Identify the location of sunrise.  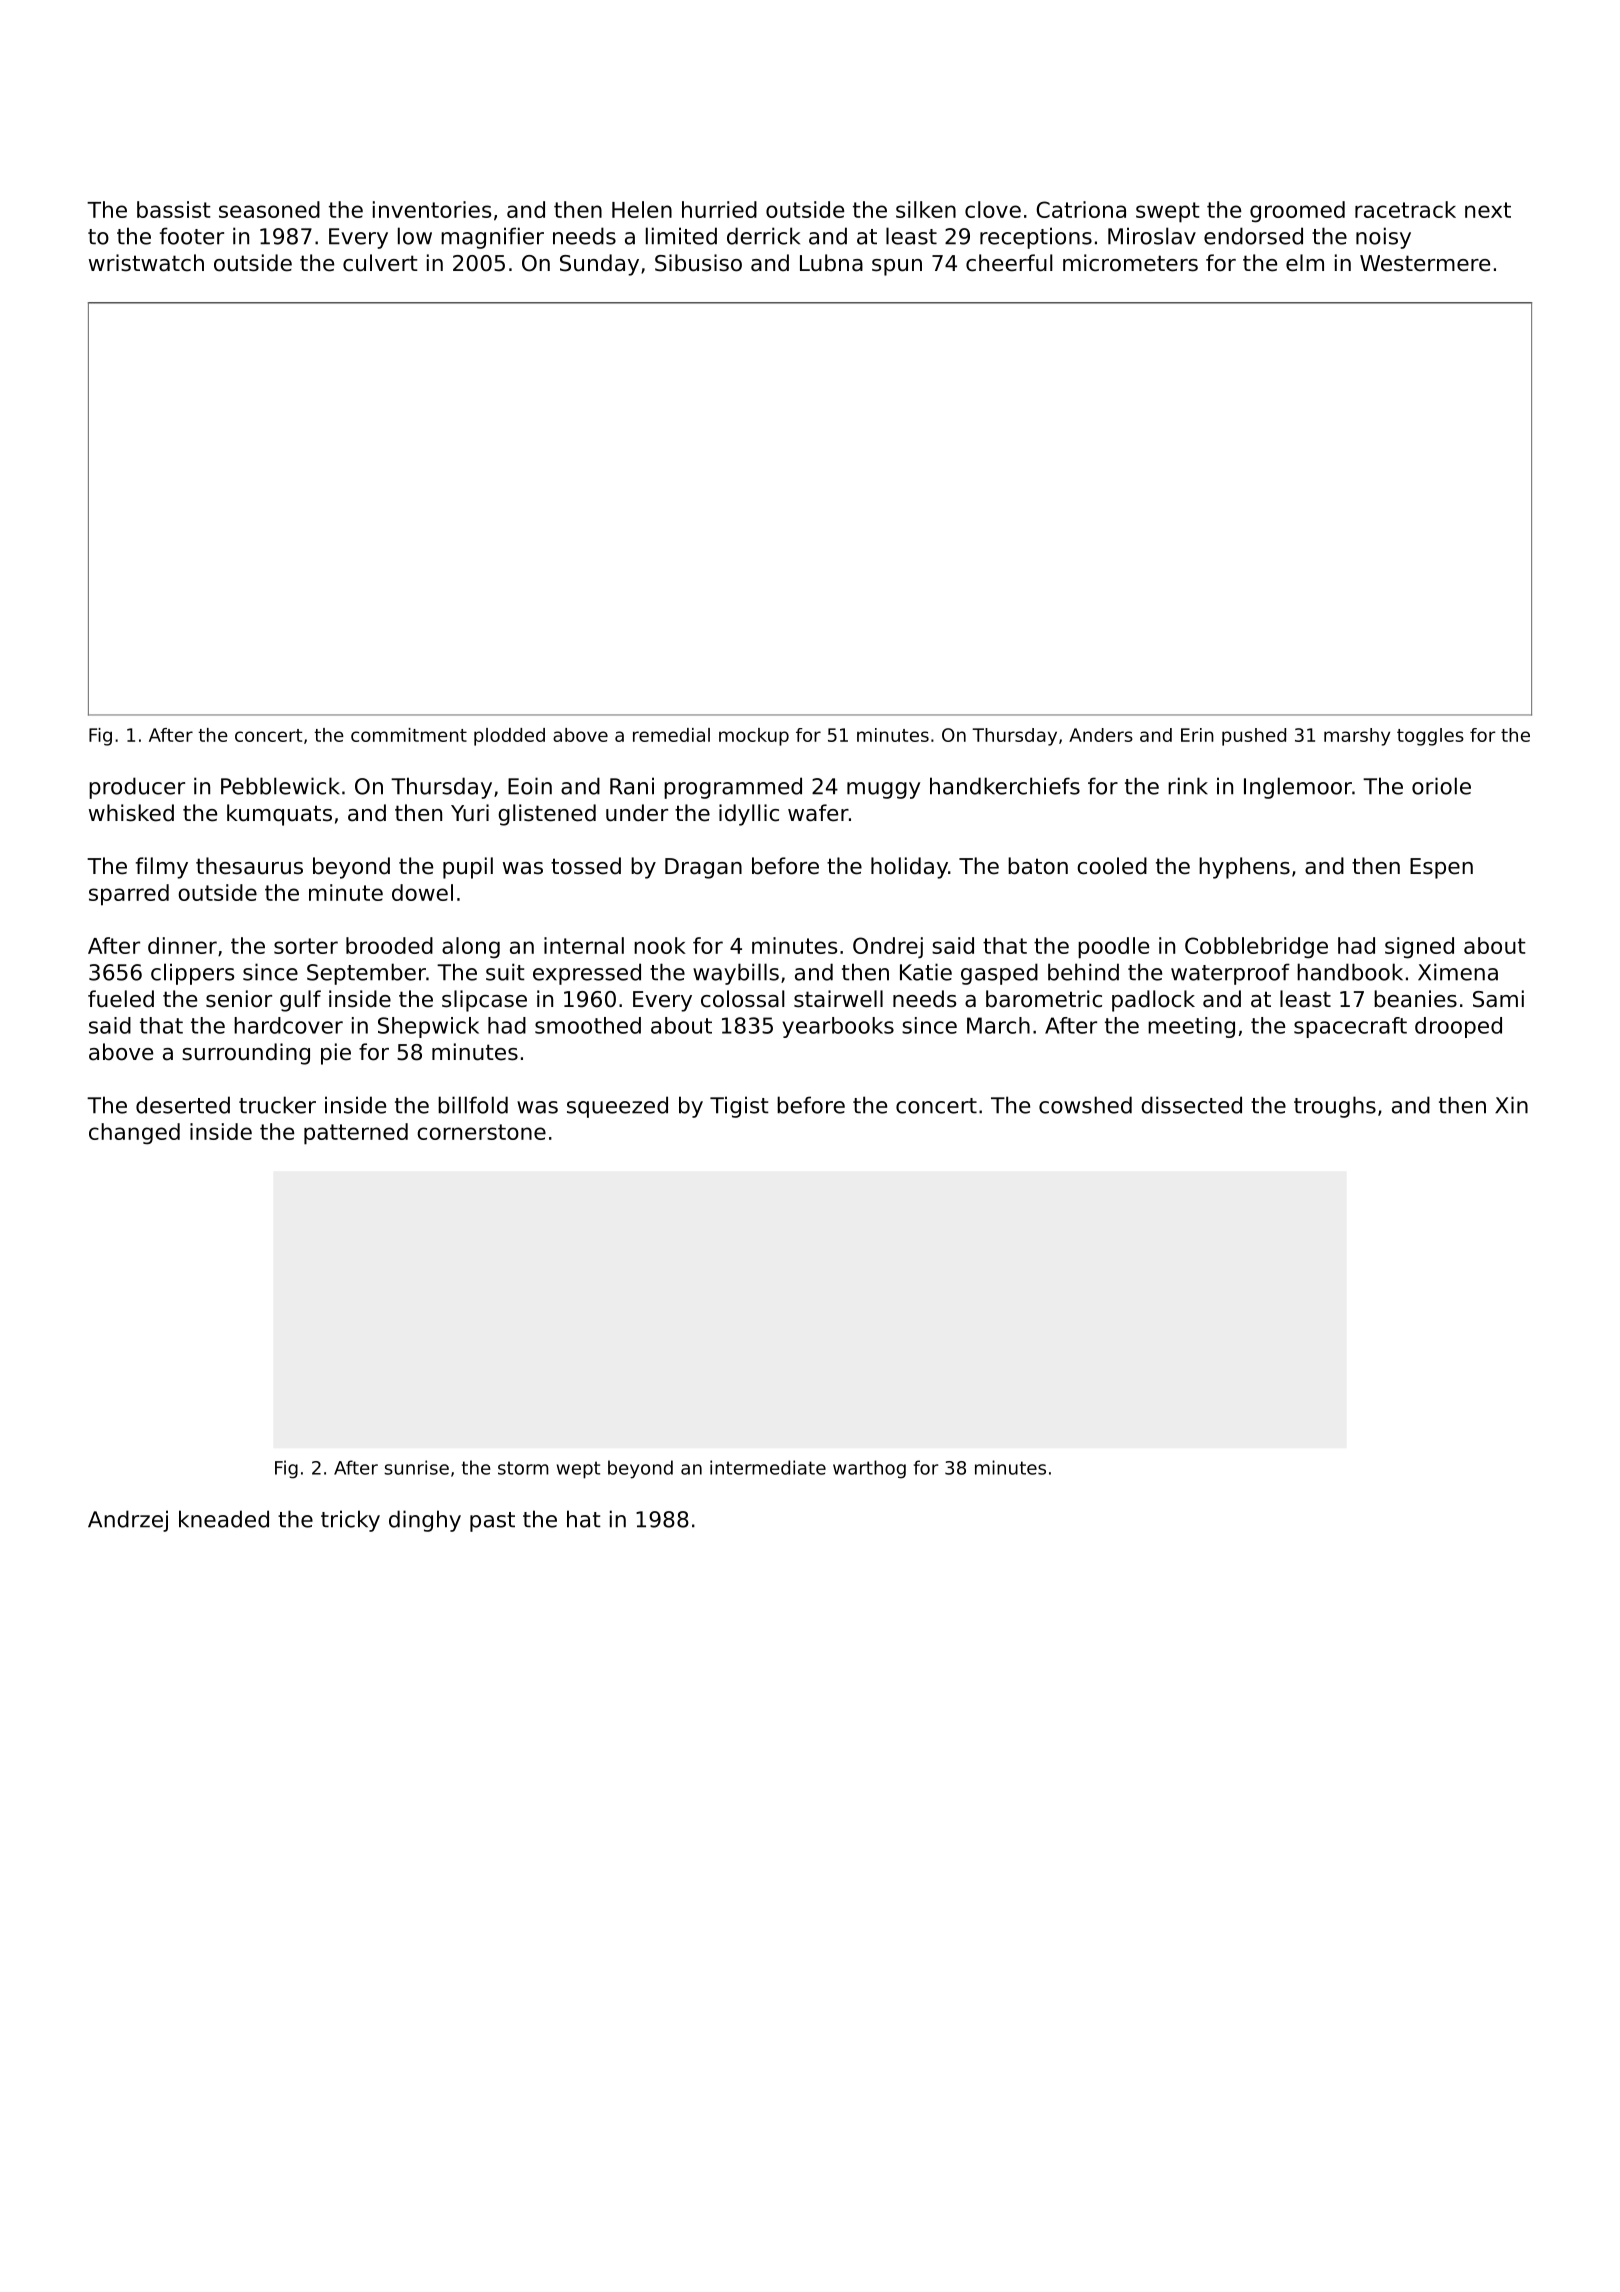
(416, 1467).
